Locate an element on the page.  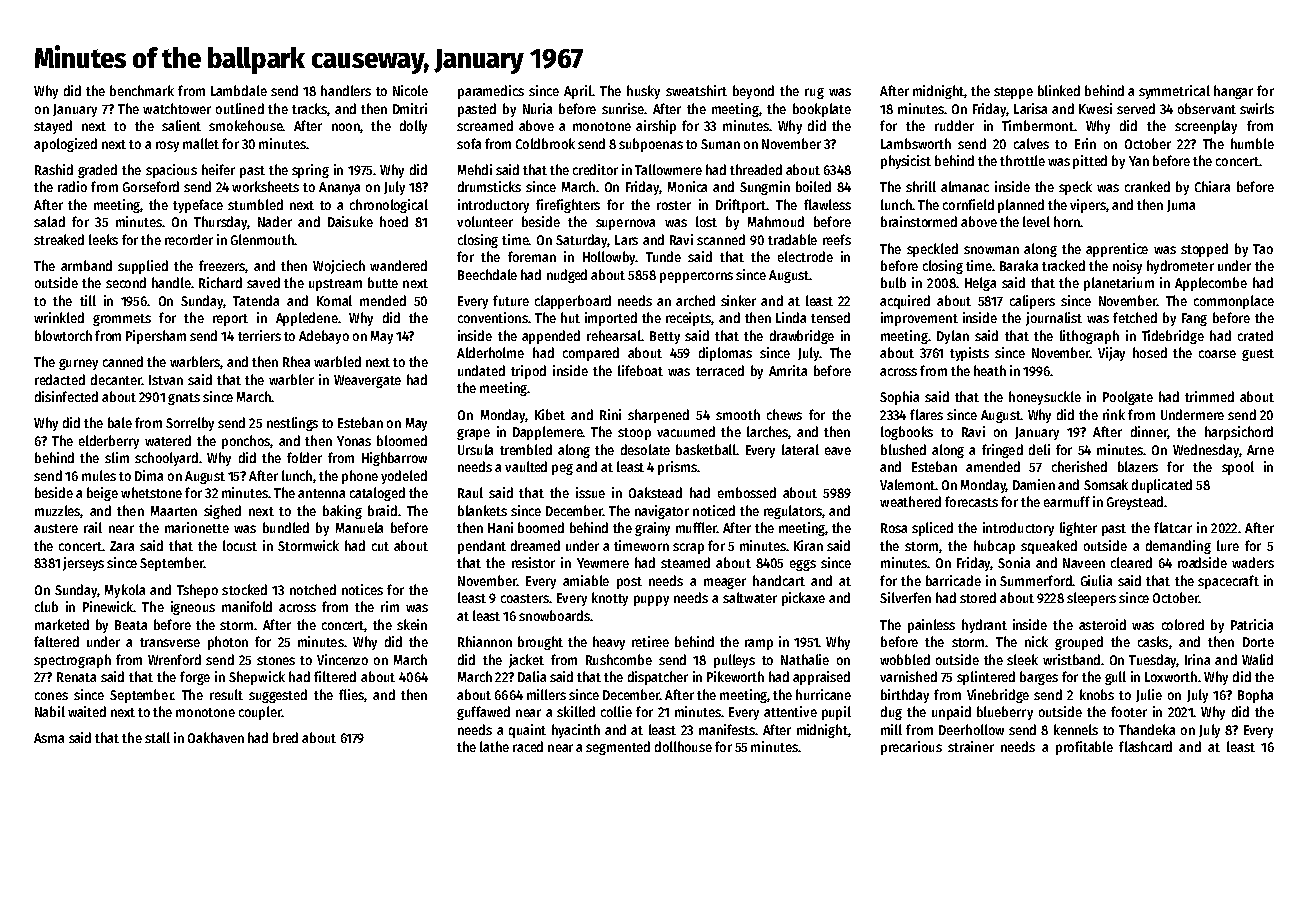
guest is located at coordinates (1258, 355).
